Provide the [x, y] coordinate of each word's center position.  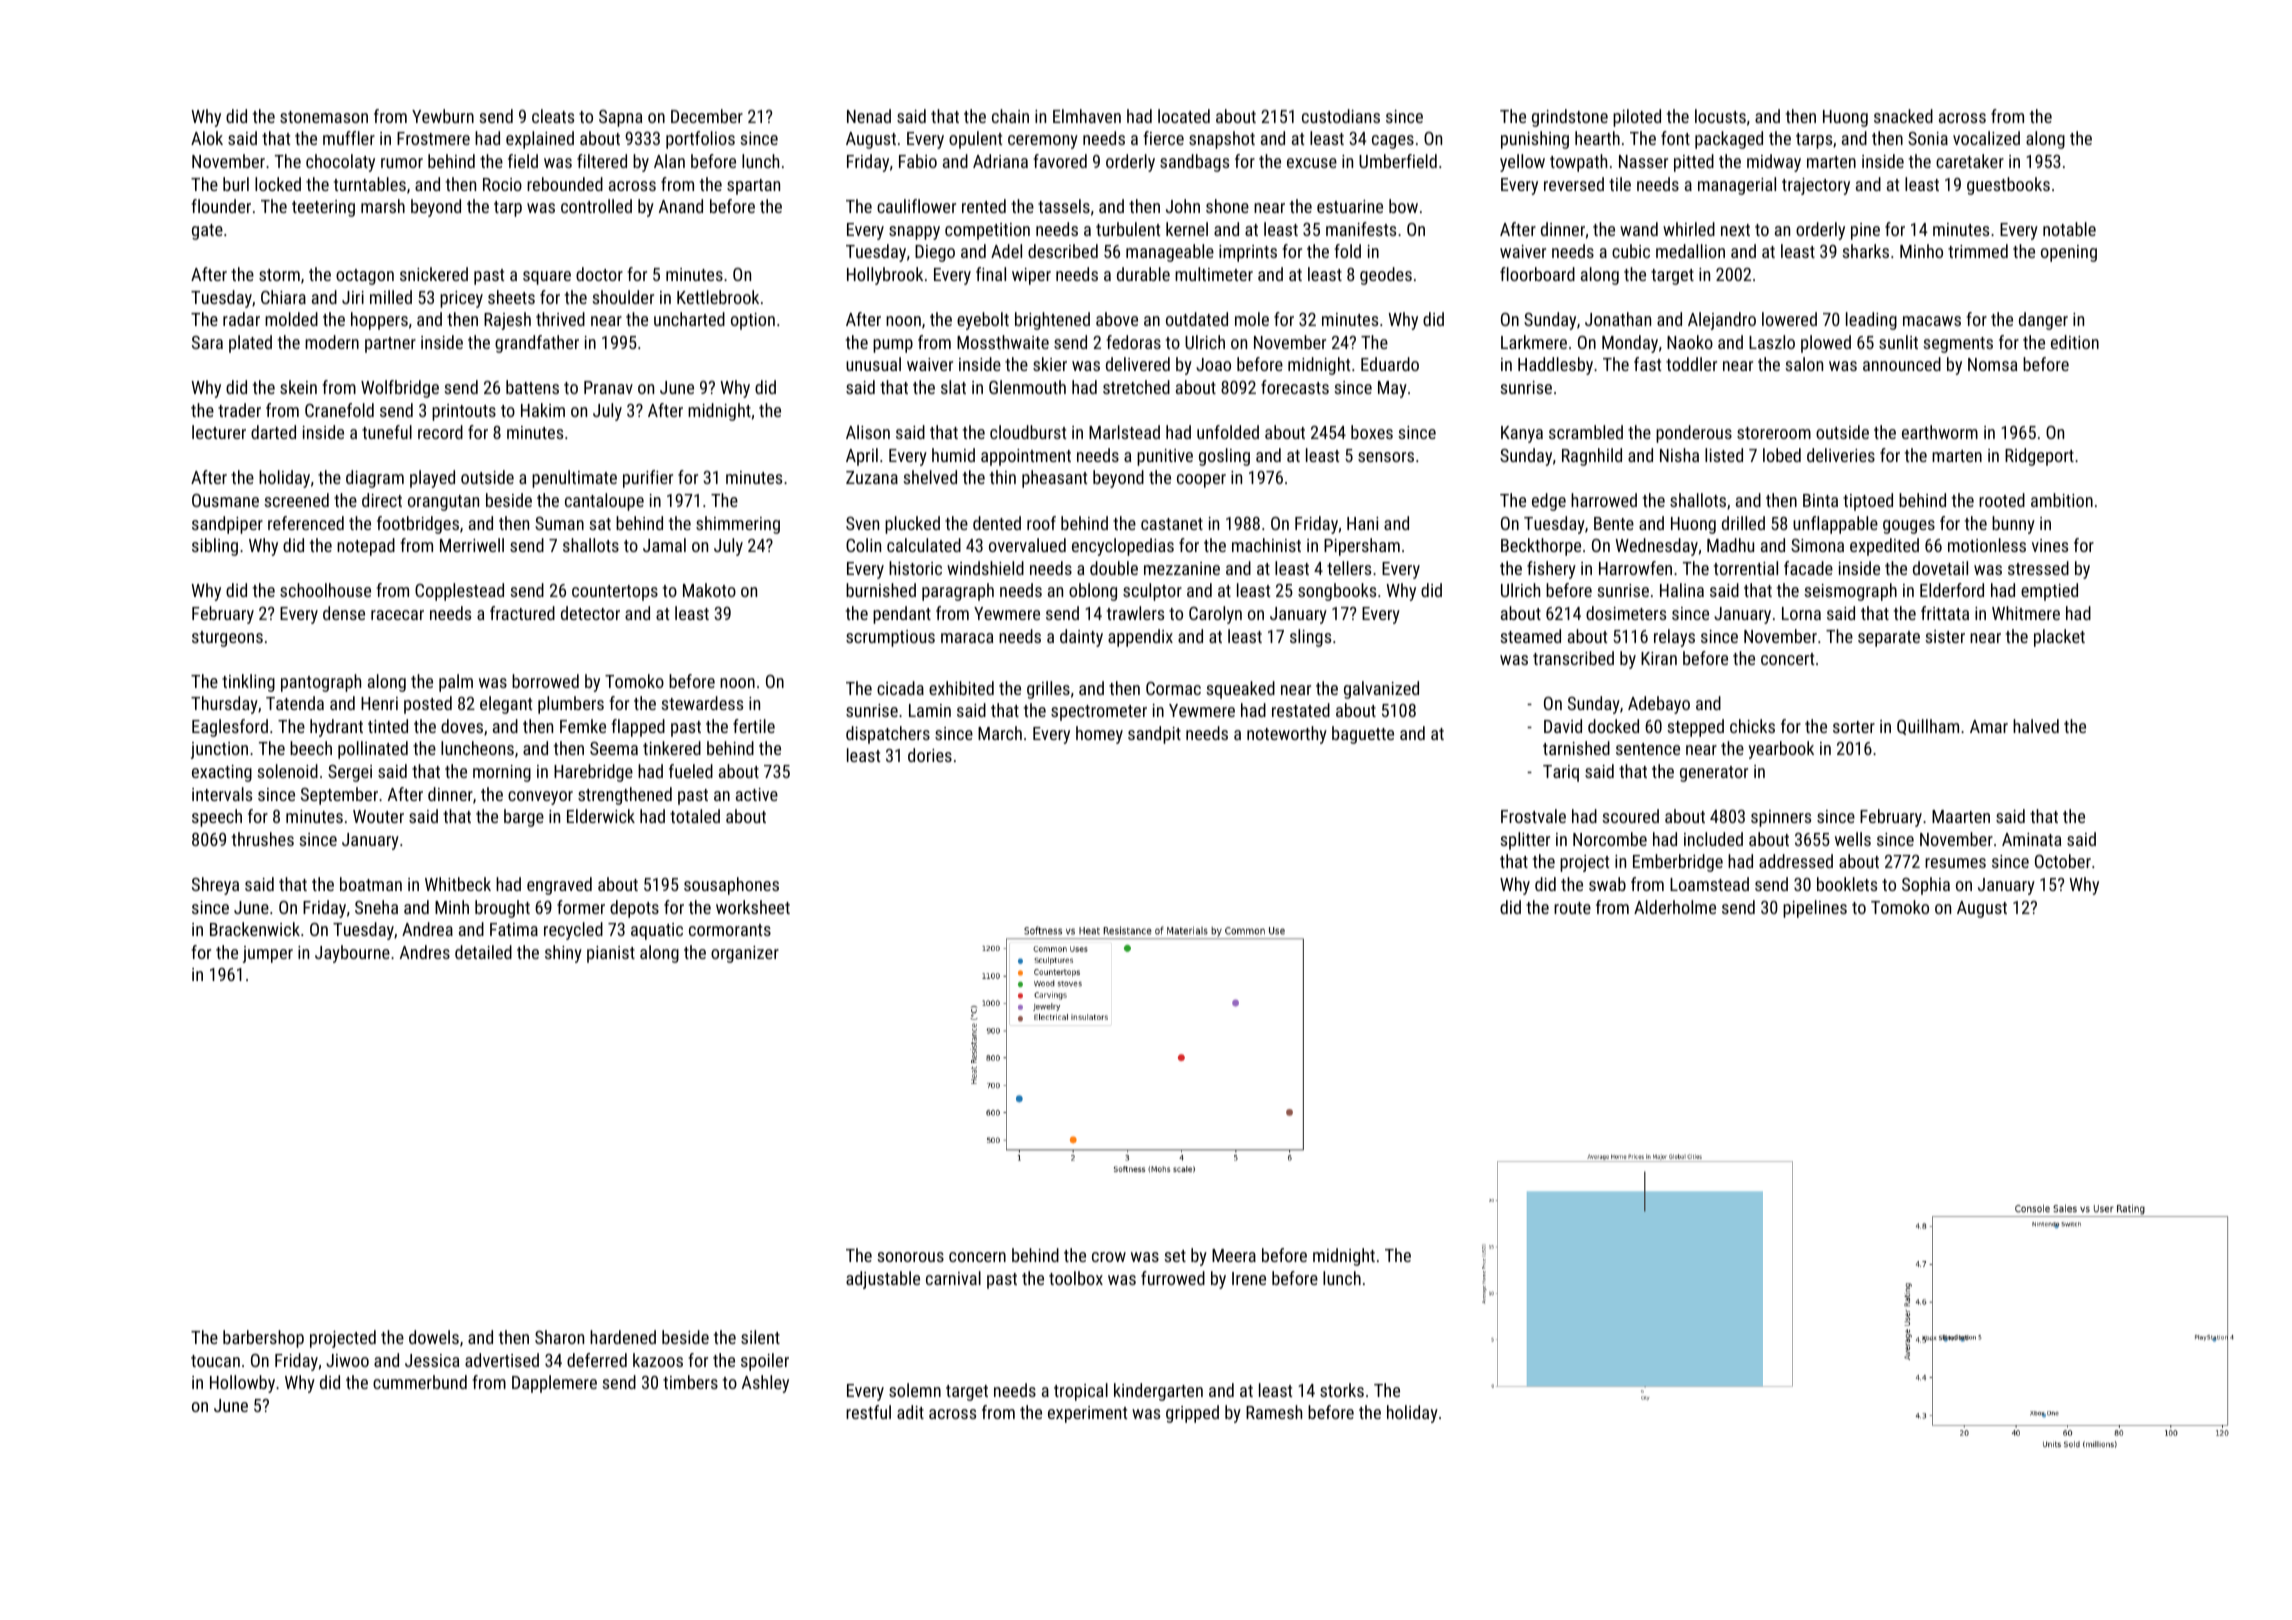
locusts [1720, 116]
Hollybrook [885, 276]
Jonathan [1618, 319]
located [1184, 116]
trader [239, 410]
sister [1945, 636]
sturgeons [227, 639]
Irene [1249, 1278]
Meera [1234, 1255]
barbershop [263, 1339]
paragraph [958, 592]
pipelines [1815, 909]
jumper [268, 954]
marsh [383, 206]
